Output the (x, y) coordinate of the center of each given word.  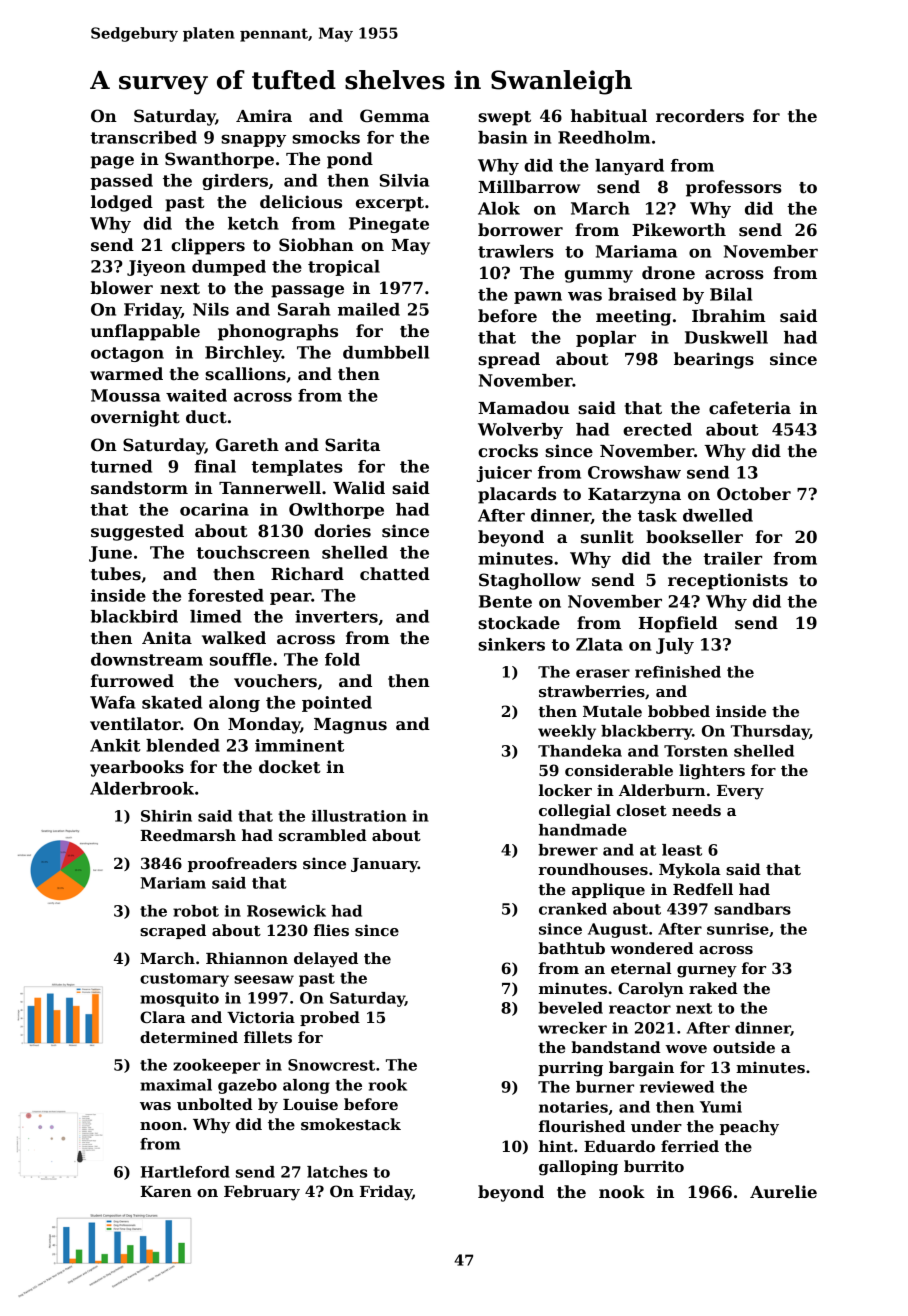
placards (517, 495)
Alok (499, 208)
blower (121, 288)
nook (622, 1192)
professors (734, 188)
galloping (578, 1168)
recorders (700, 116)
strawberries (592, 691)
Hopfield (678, 624)
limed (215, 616)
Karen (166, 1191)
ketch (253, 223)
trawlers (516, 251)
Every (740, 792)
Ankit (115, 745)
